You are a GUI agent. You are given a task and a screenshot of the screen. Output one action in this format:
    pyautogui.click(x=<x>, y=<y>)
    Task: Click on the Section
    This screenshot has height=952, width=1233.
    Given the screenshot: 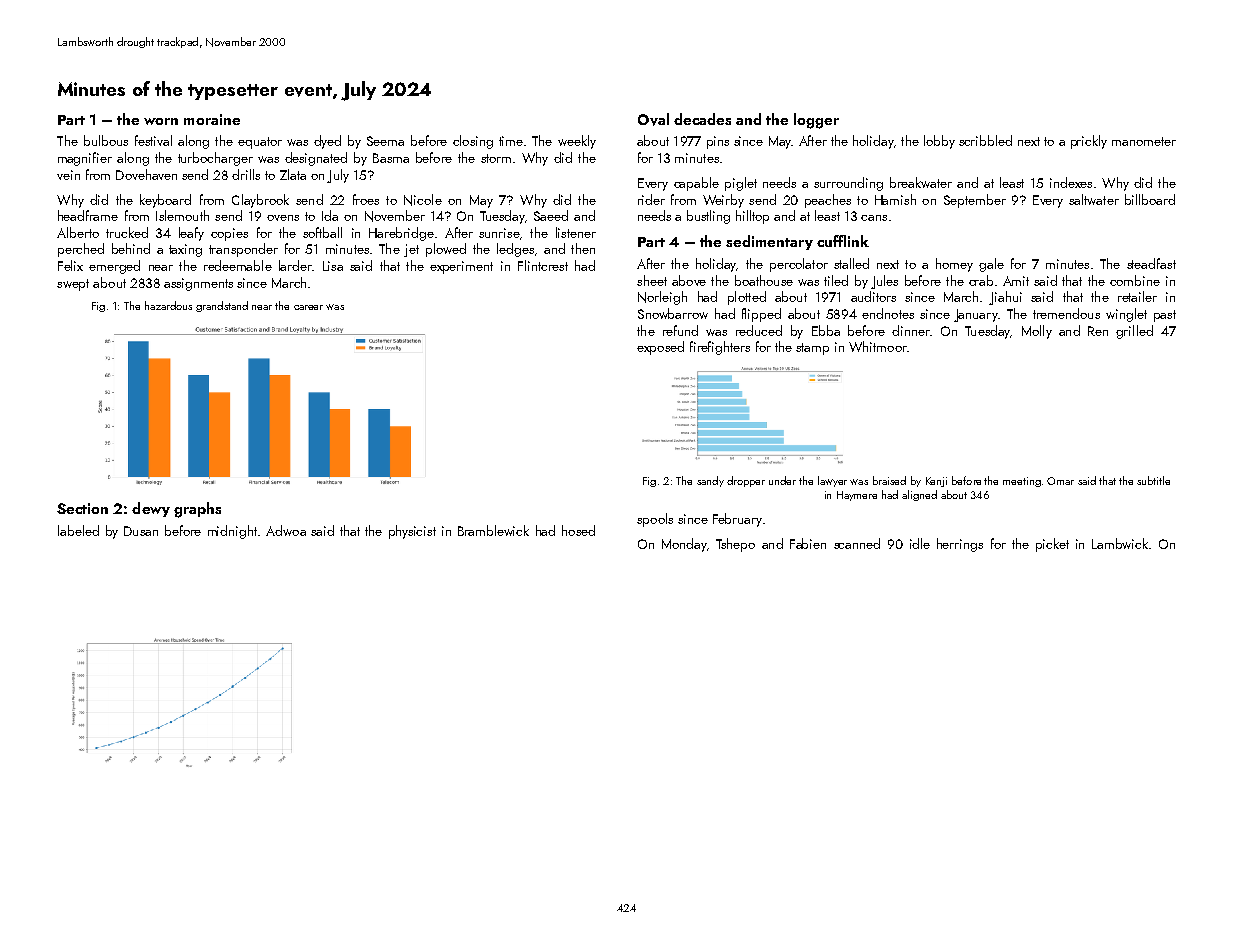 What is the action you would take?
    pyautogui.click(x=82, y=508)
